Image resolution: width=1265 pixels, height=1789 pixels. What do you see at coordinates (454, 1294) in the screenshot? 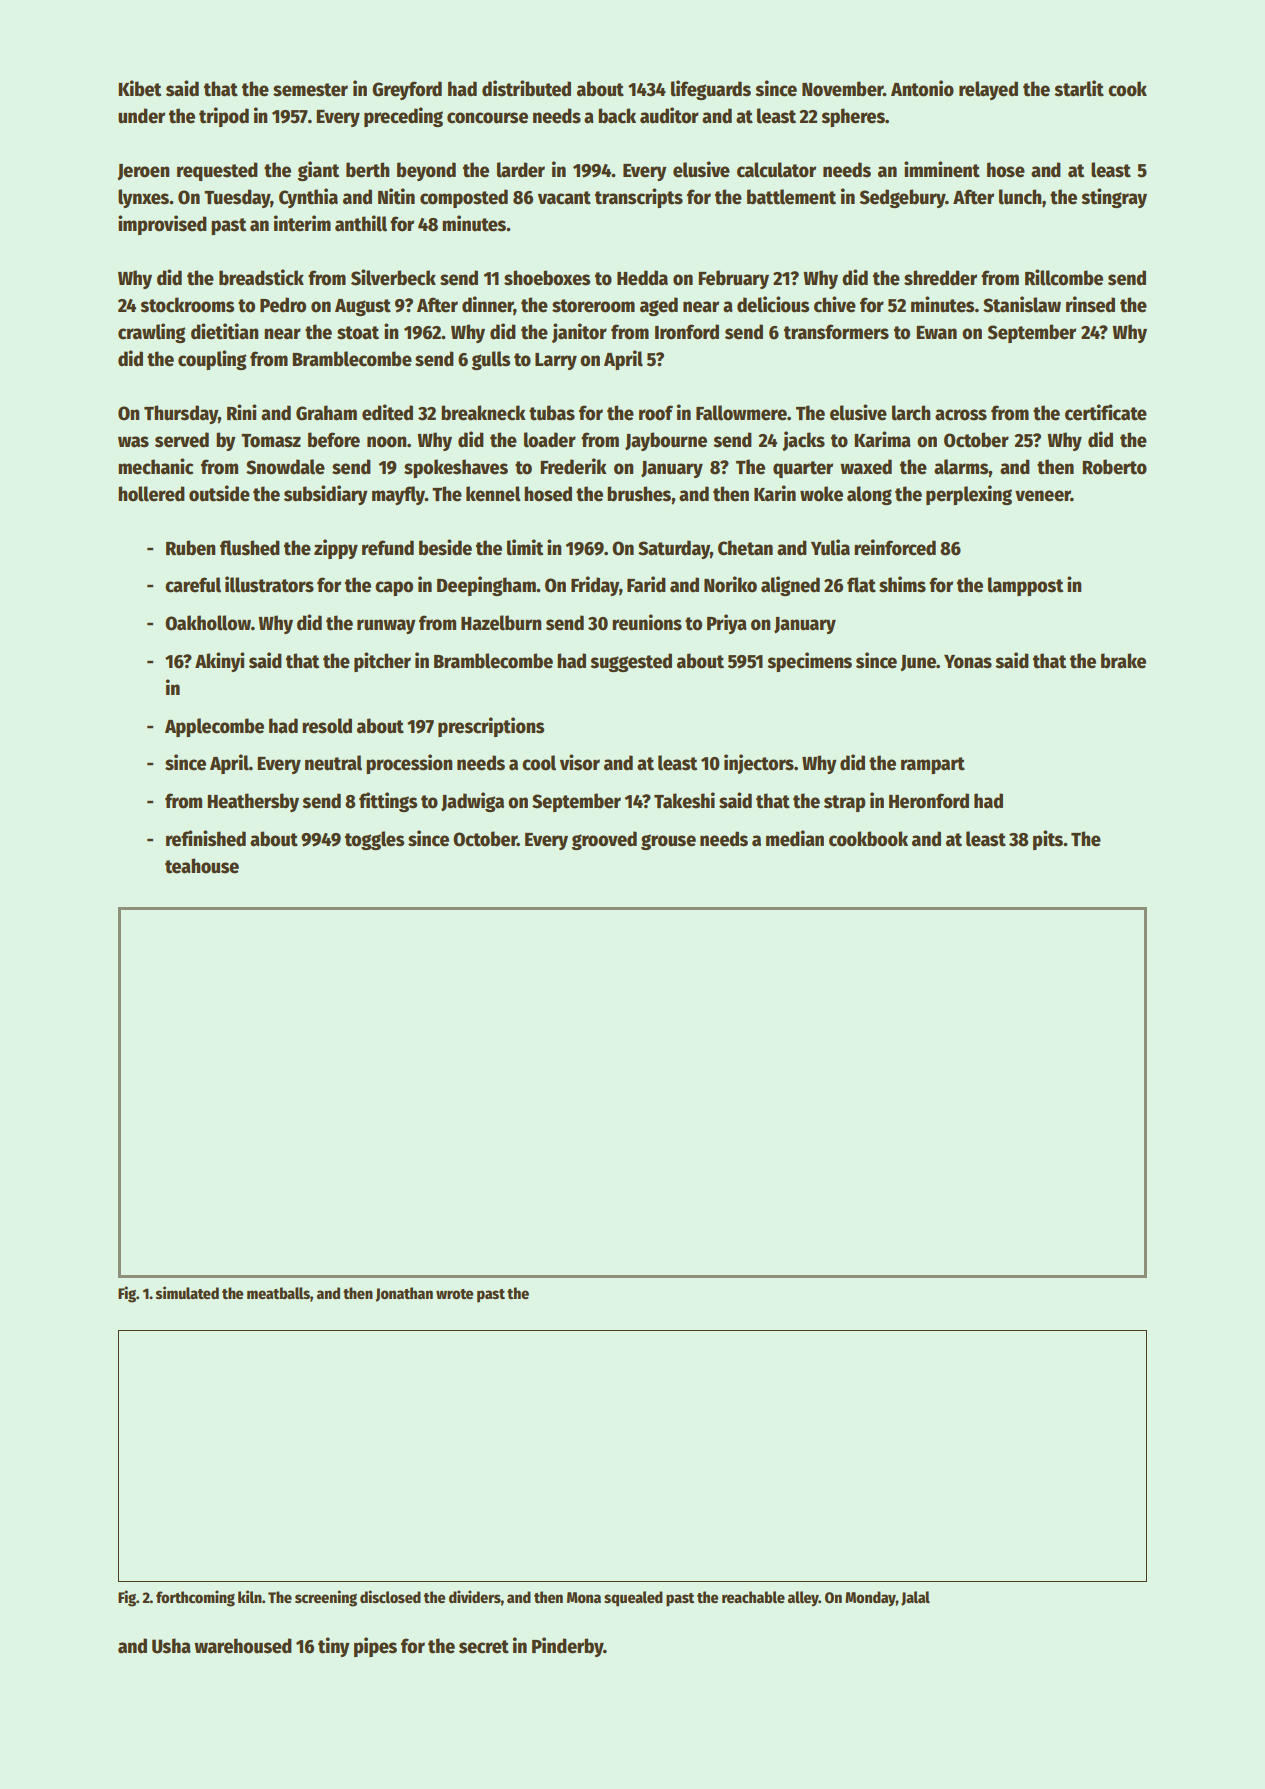
I see `wrote` at bounding box center [454, 1294].
